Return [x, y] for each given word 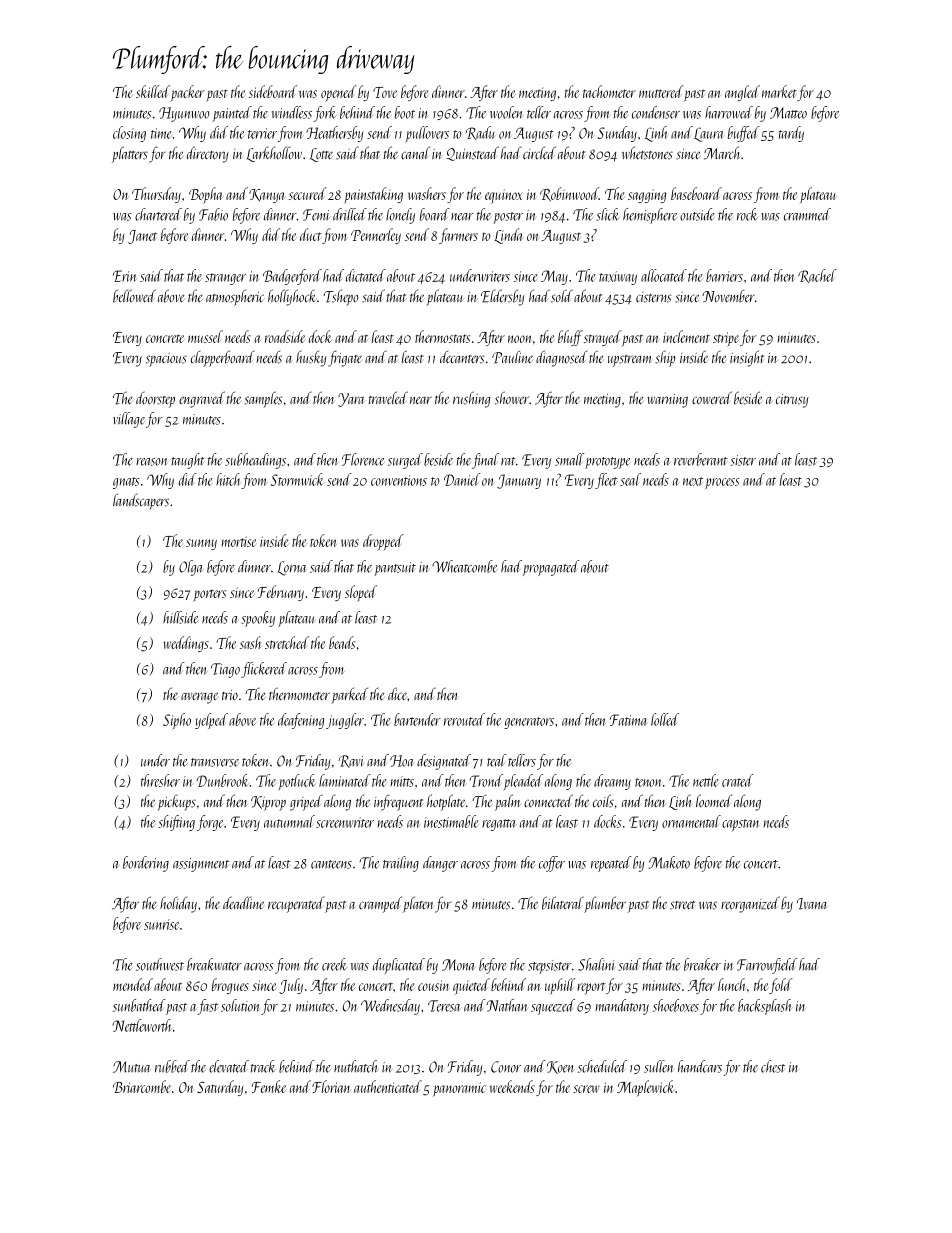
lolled [665, 719]
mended [133, 984]
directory [207, 154]
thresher [160, 780]
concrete [165, 338]
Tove [385, 92]
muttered [661, 91]
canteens [331, 864]
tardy [791, 134]
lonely [400, 216]
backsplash [764, 1007]
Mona [458, 965]
